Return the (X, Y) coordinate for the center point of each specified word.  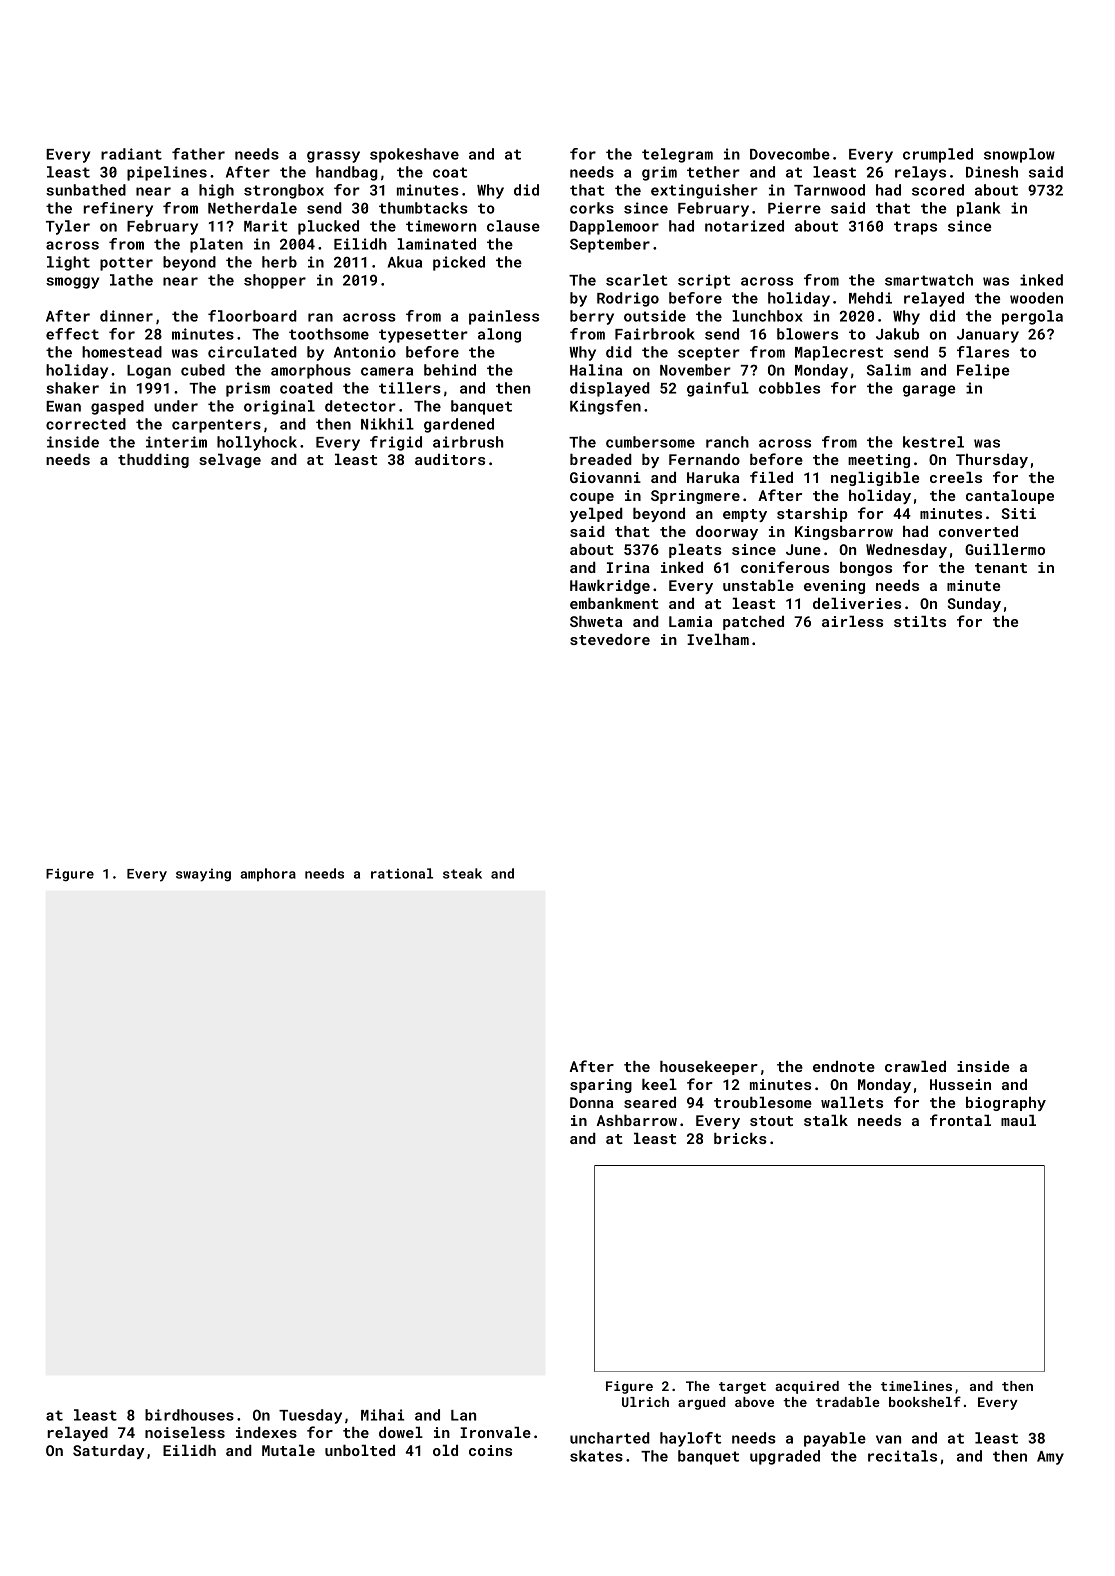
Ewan (63, 406)
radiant (131, 154)
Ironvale (495, 1432)
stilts (920, 621)
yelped (596, 515)
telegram (677, 155)
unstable (758, 585)
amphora (268, 874)
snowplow (1019, 155)
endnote (844, 1066)
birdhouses (189, 1415)
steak (462, 873)
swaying (203, 875)
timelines (916, 1386)
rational (402, 873)
